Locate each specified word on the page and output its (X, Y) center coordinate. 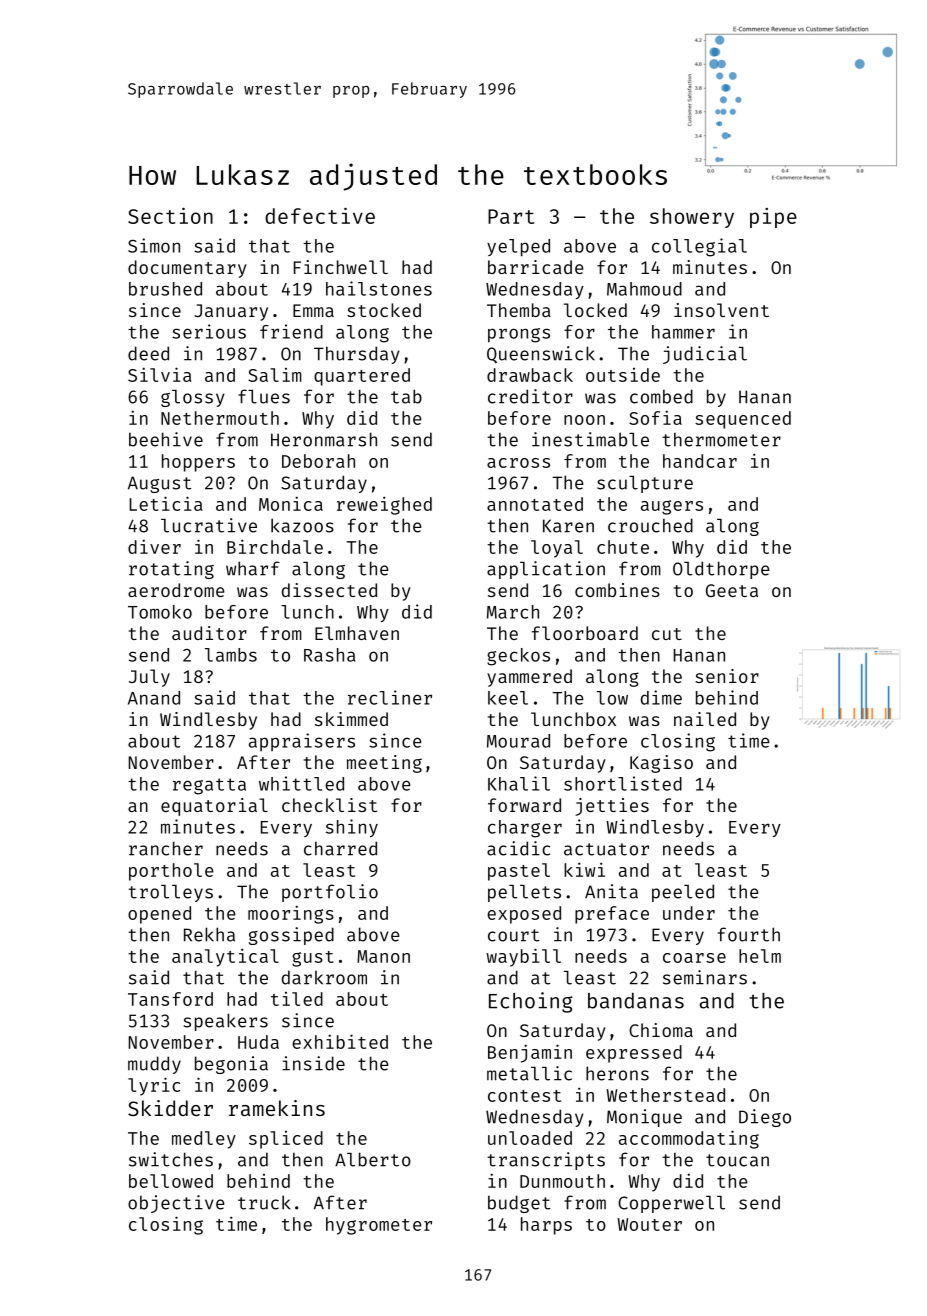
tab (406, 396)
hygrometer (379, 1226)
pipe (773, 218)
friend (291, 331)
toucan (737, 1160)
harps (546, 1226)
